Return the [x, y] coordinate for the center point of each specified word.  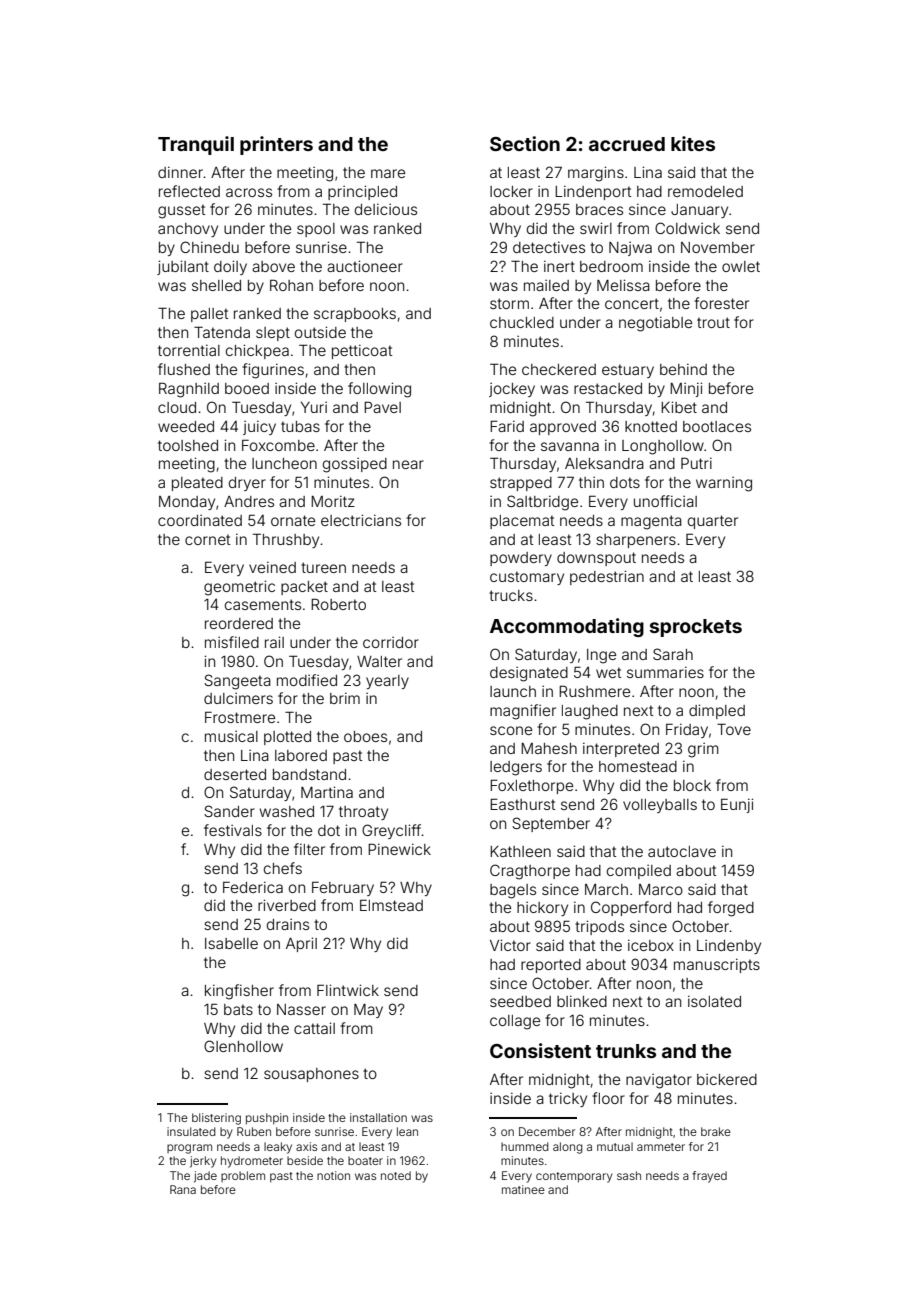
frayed [709, 1177]
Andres [249, 501]
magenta [651, 522]
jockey [512, 389]
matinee [523, 1189]
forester [721, 303]
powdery [521, 559]
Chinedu [209, 247]
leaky [278, 1148]
